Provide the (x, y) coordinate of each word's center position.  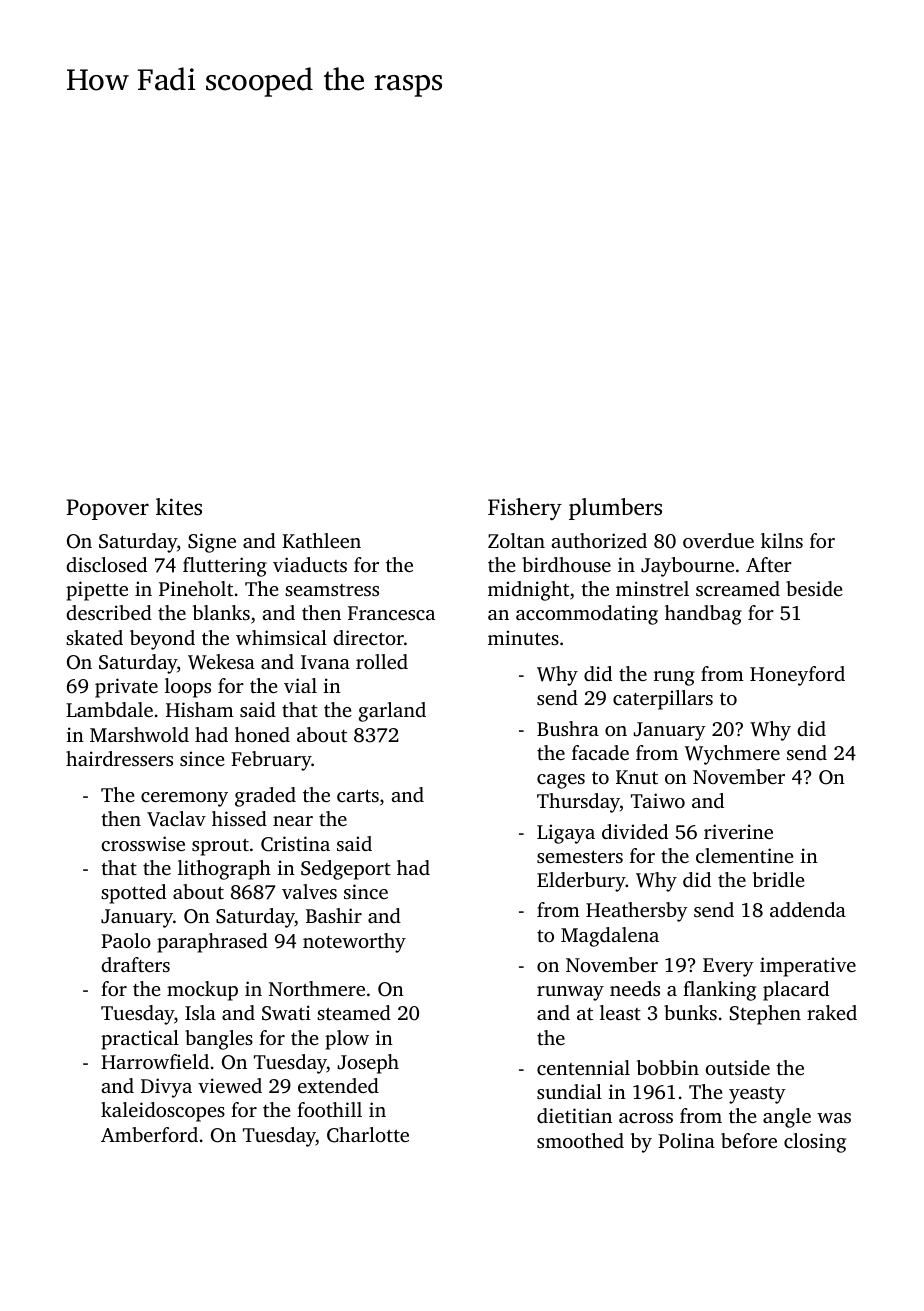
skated (94, 637)
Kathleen (321, 540)
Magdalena (610, 937)
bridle (779, 879)
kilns (782, 540)
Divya (166, 1088)
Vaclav (176, 819)
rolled (382, 661)
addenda (808, 909)
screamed (738, 588)
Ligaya (566, 834)
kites (179, 507)
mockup (202, 991)
